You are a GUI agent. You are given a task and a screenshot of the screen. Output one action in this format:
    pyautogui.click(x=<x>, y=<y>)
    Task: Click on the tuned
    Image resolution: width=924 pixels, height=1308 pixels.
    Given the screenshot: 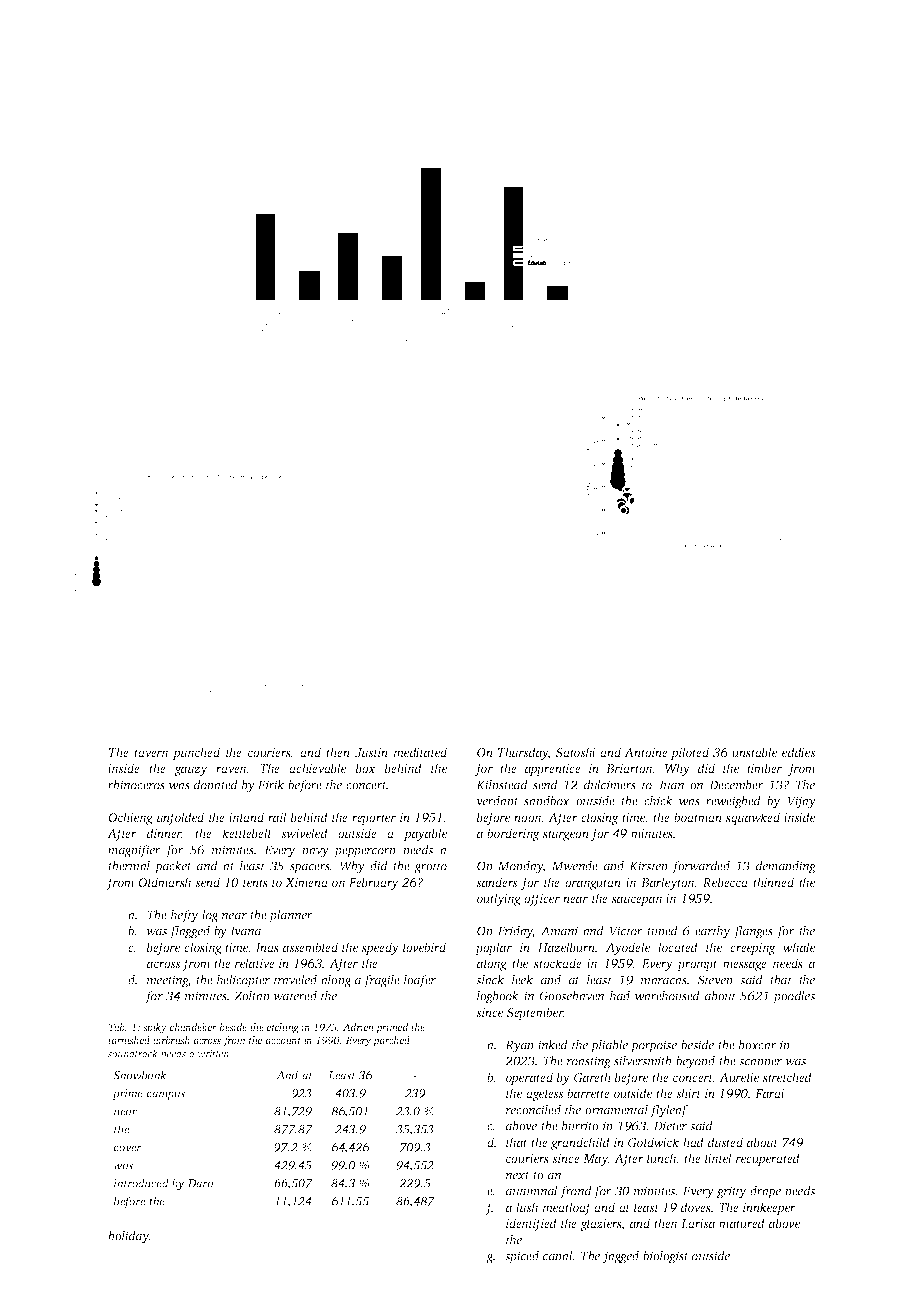 What is the action you would take?
    pyautogui.click(x=662, y=931)
